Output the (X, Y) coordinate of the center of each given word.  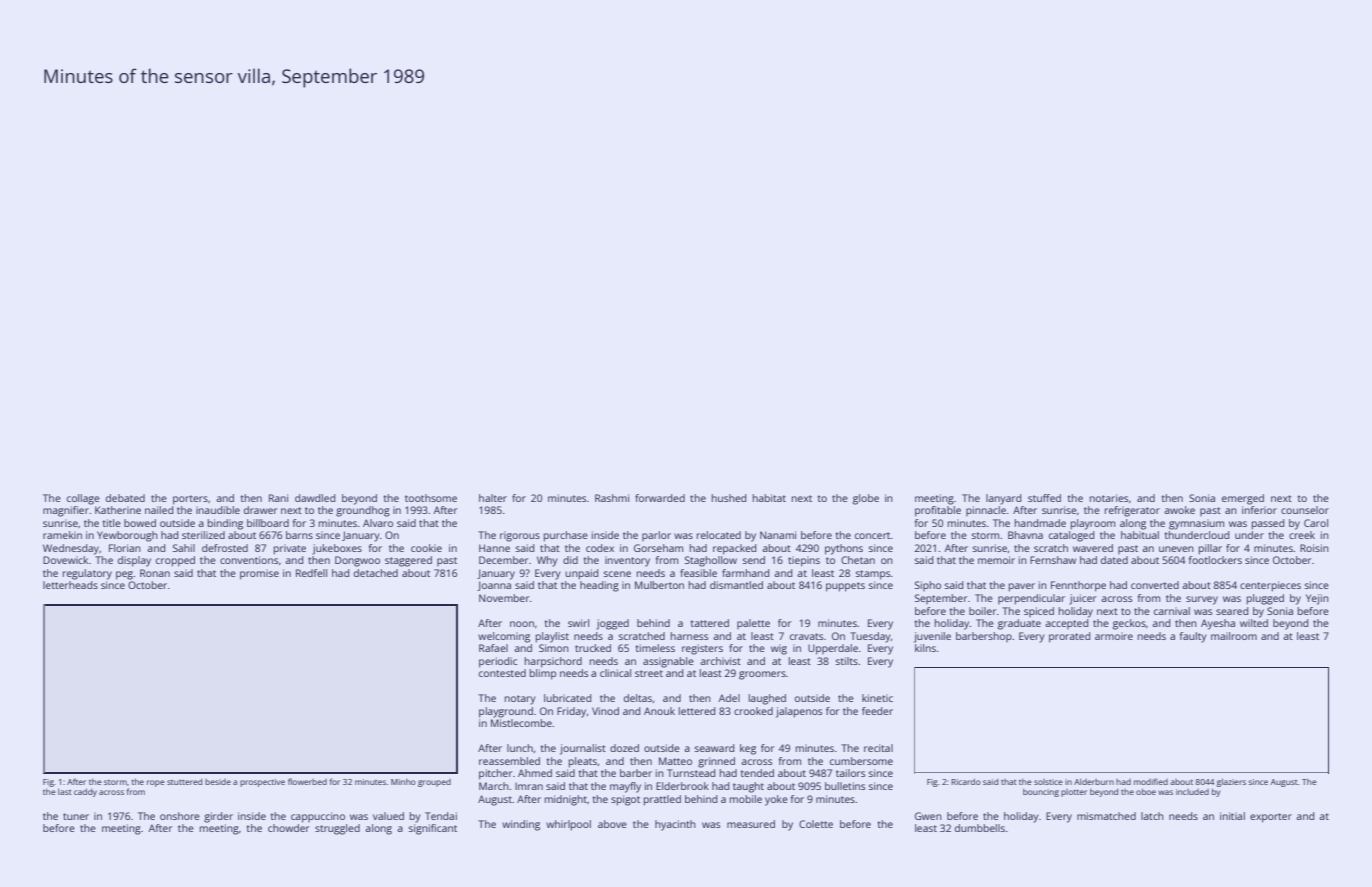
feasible (698, 573)
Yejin (1317, 599)
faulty (1193, 637)
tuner (76, 816)
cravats (806, 636)
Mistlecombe (521, 723)
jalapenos (799, 712)
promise (259, 574)
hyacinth (675, 825)
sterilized (203, 535)
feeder (877, 711)
